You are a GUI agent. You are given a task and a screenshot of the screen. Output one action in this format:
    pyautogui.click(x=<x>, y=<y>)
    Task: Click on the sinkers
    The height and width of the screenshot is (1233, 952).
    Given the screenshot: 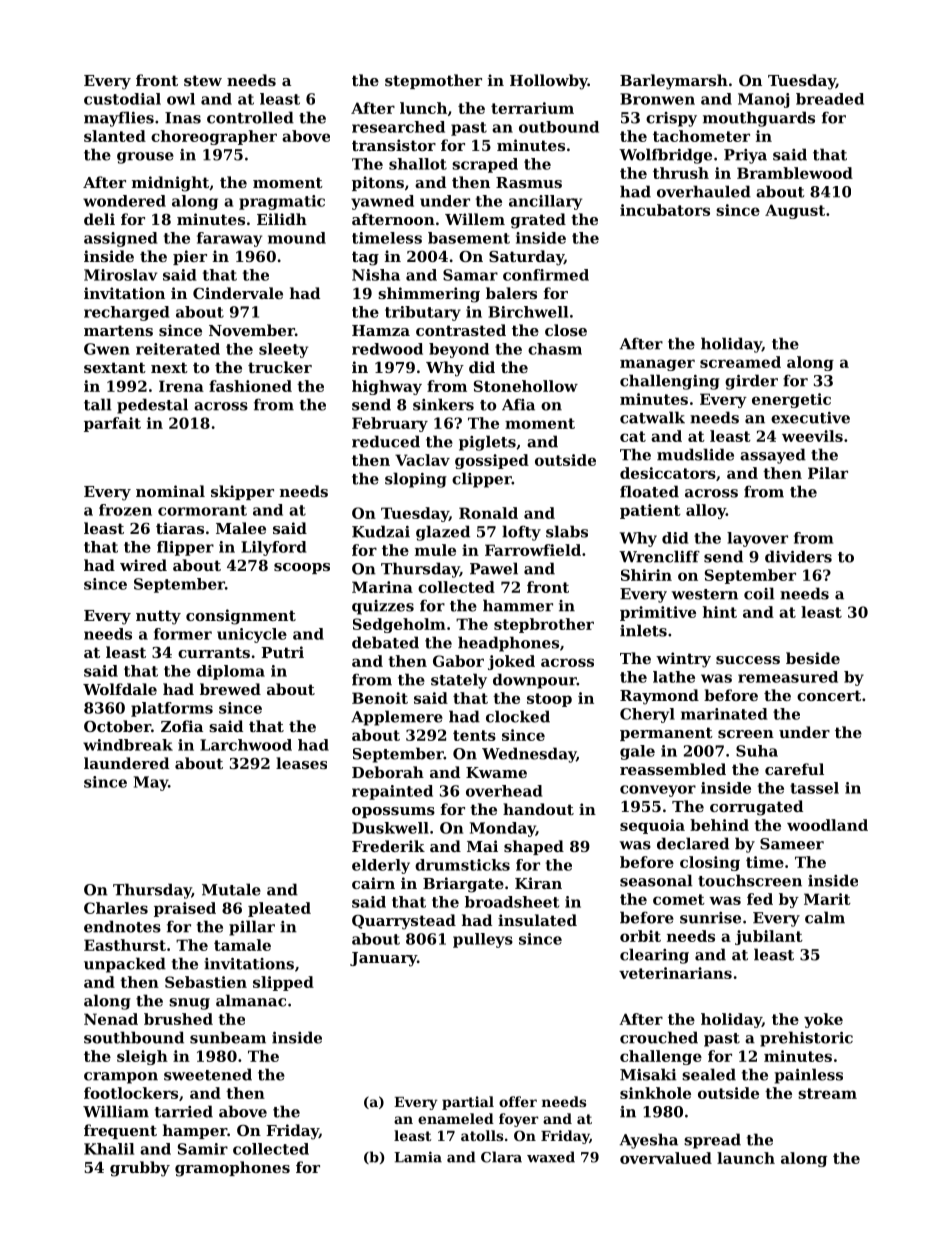 What is the action you would take?
    pyautogui.click(x=443, y=404)
